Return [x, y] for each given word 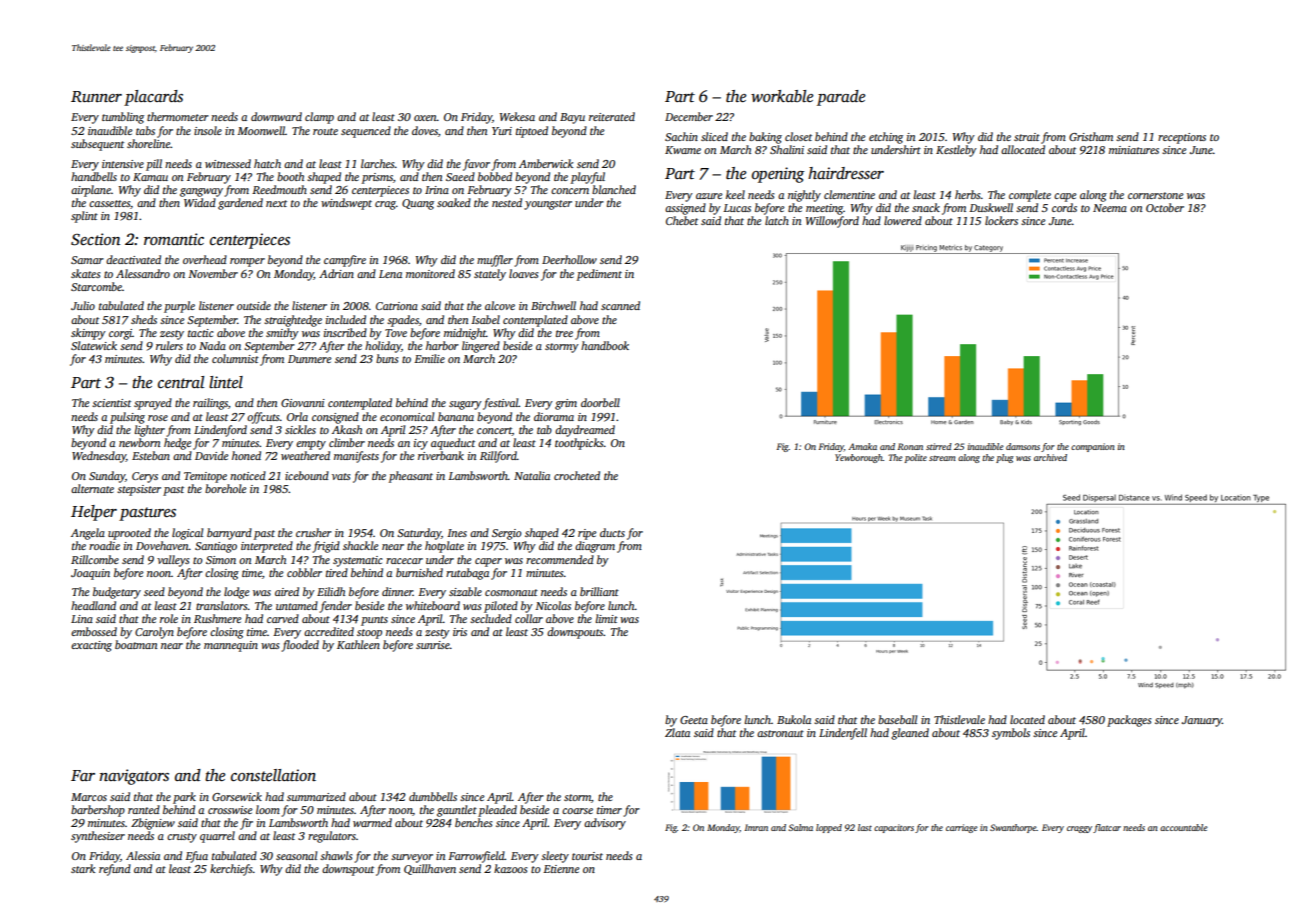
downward [276, 116]
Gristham [1091, 136]
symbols [1011, 734]
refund [115, 870]
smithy [282, 334]
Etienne [561, 869]
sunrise [433, 645]
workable [782, 96]
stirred [939, 446]
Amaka [862, 446]
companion [1093, 447]
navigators [134, 777]
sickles [300, 429]
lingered [481, 347]
